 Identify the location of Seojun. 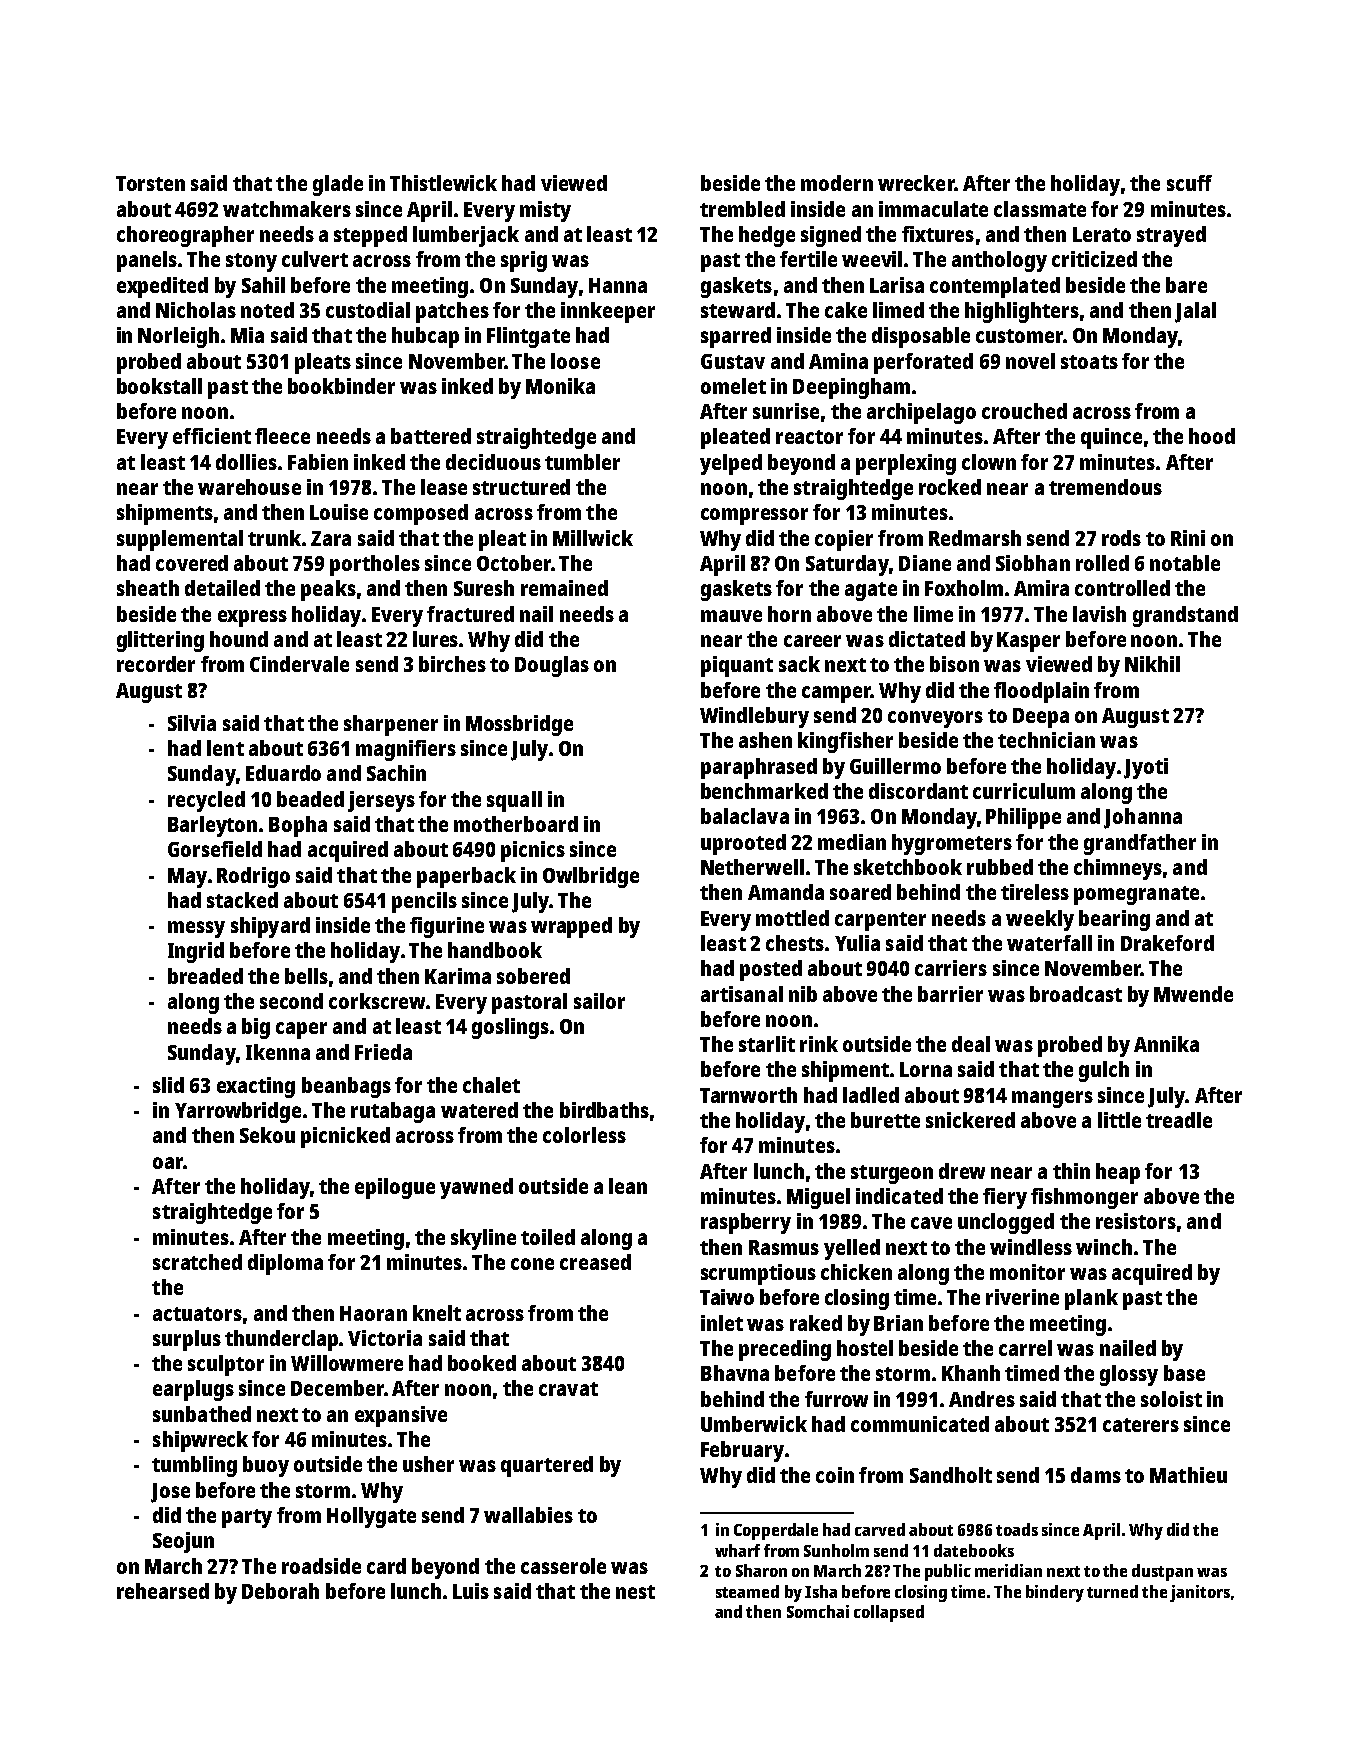
(183, 1542).
